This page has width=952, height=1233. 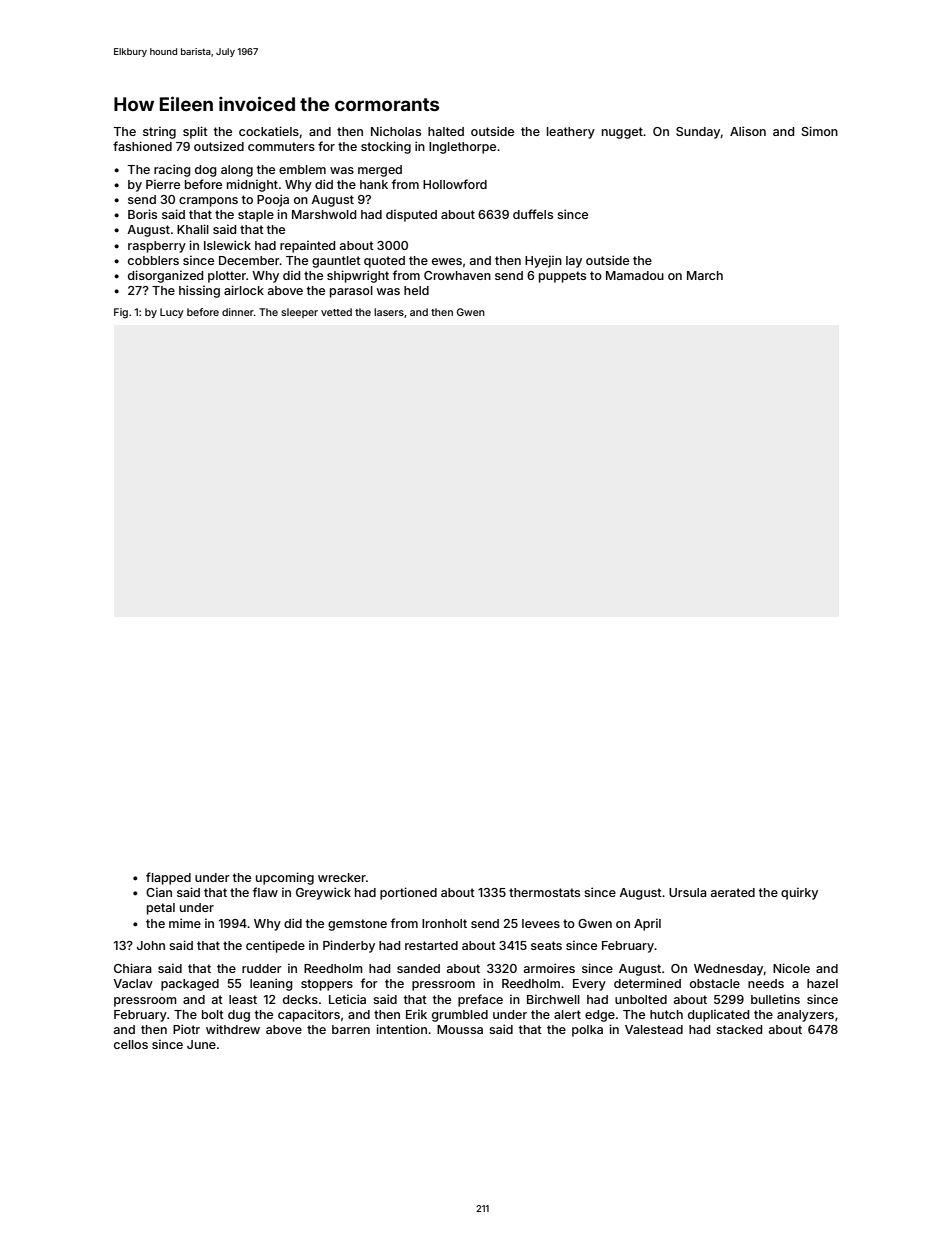 What do you see at coordinates (705, 275) in the page?
I see `March` at bounding box center [705, 275].
